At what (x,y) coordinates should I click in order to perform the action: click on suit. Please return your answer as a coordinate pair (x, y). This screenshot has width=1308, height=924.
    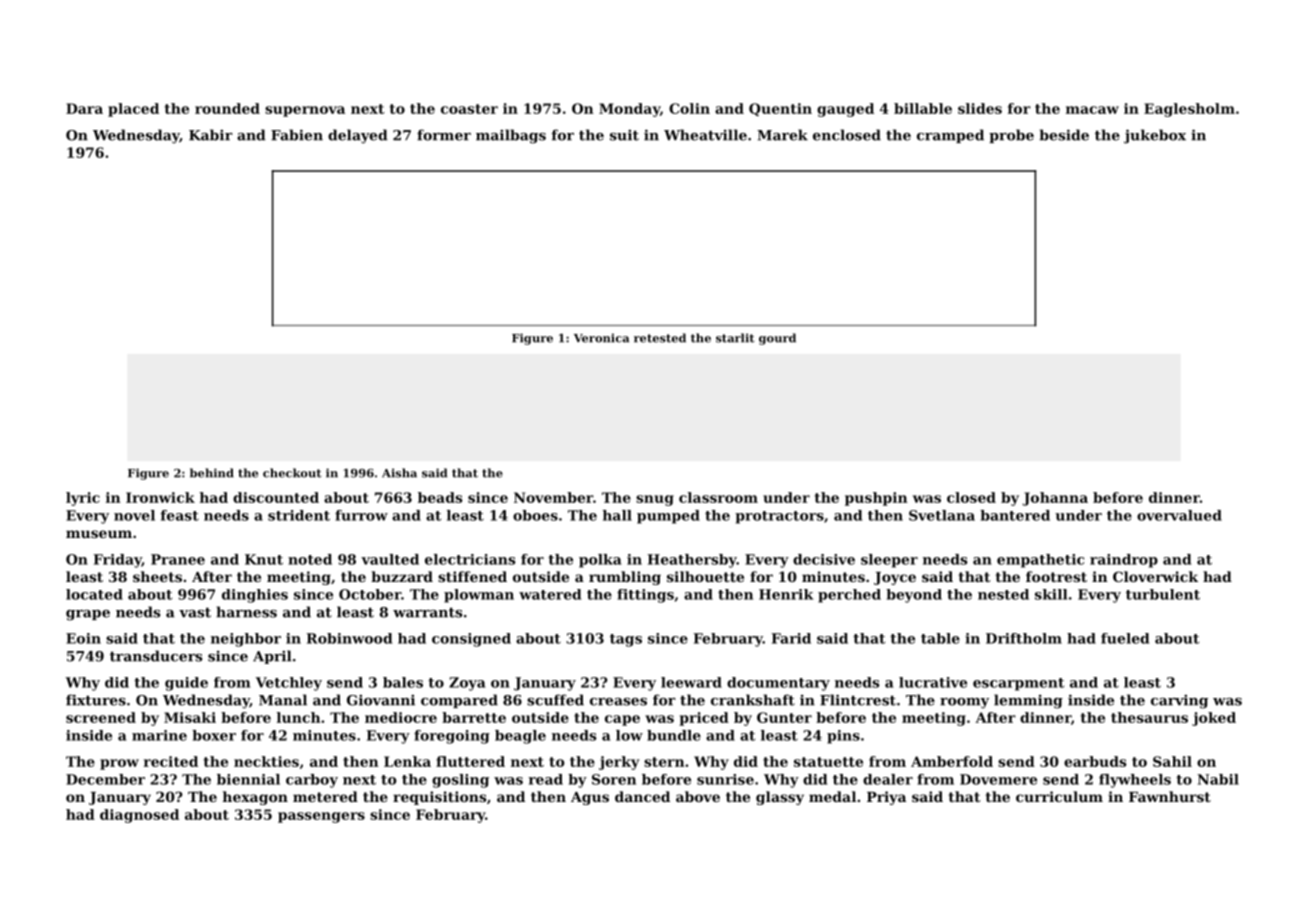
    Looking at the image, I should click on (624, 135).
